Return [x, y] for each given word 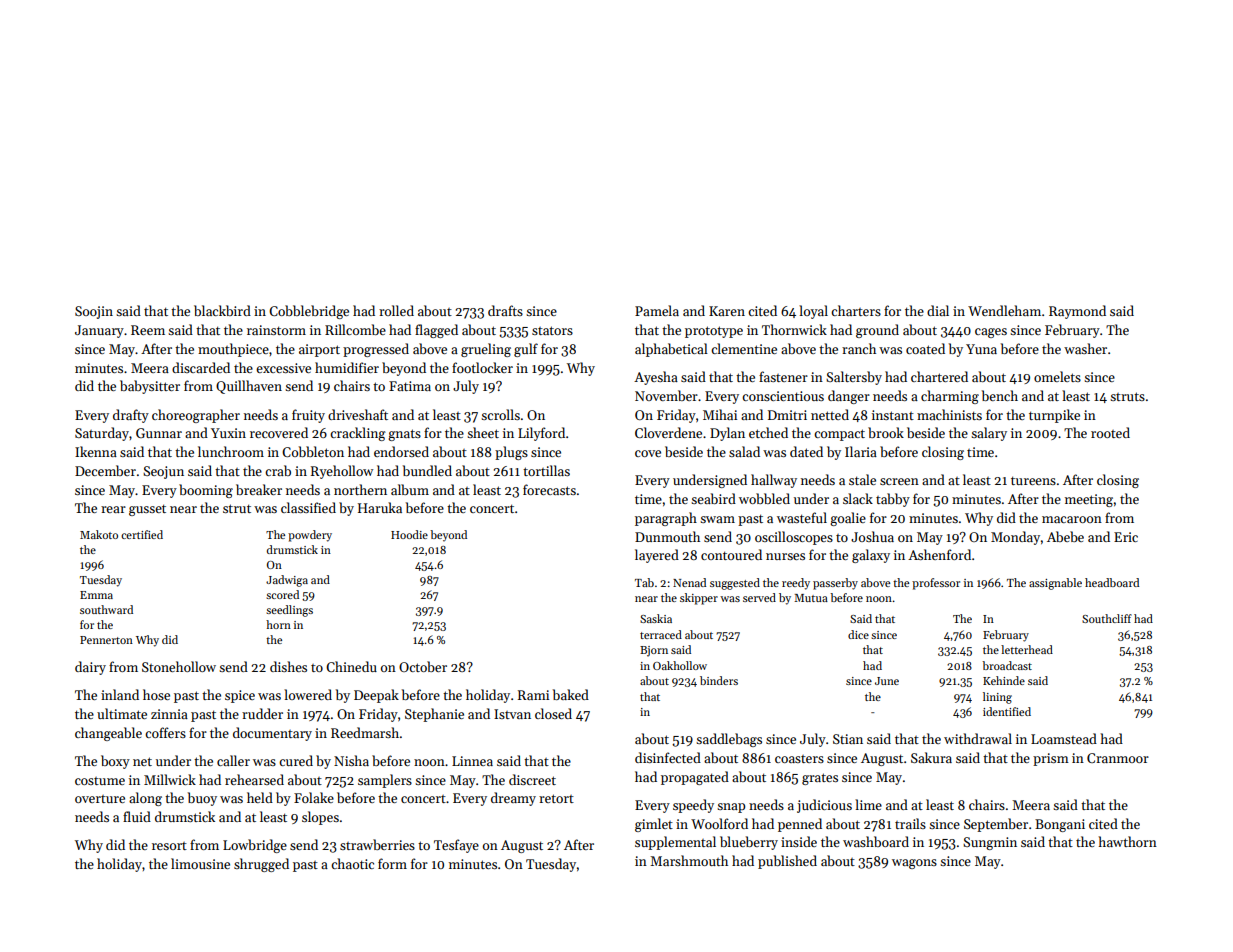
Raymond [1077, 312]
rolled [396, 310]
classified [308, 507]
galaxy [871, 556]
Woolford [719, 823]
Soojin [94, 312]
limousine [200, 863]
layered [657, 556]
